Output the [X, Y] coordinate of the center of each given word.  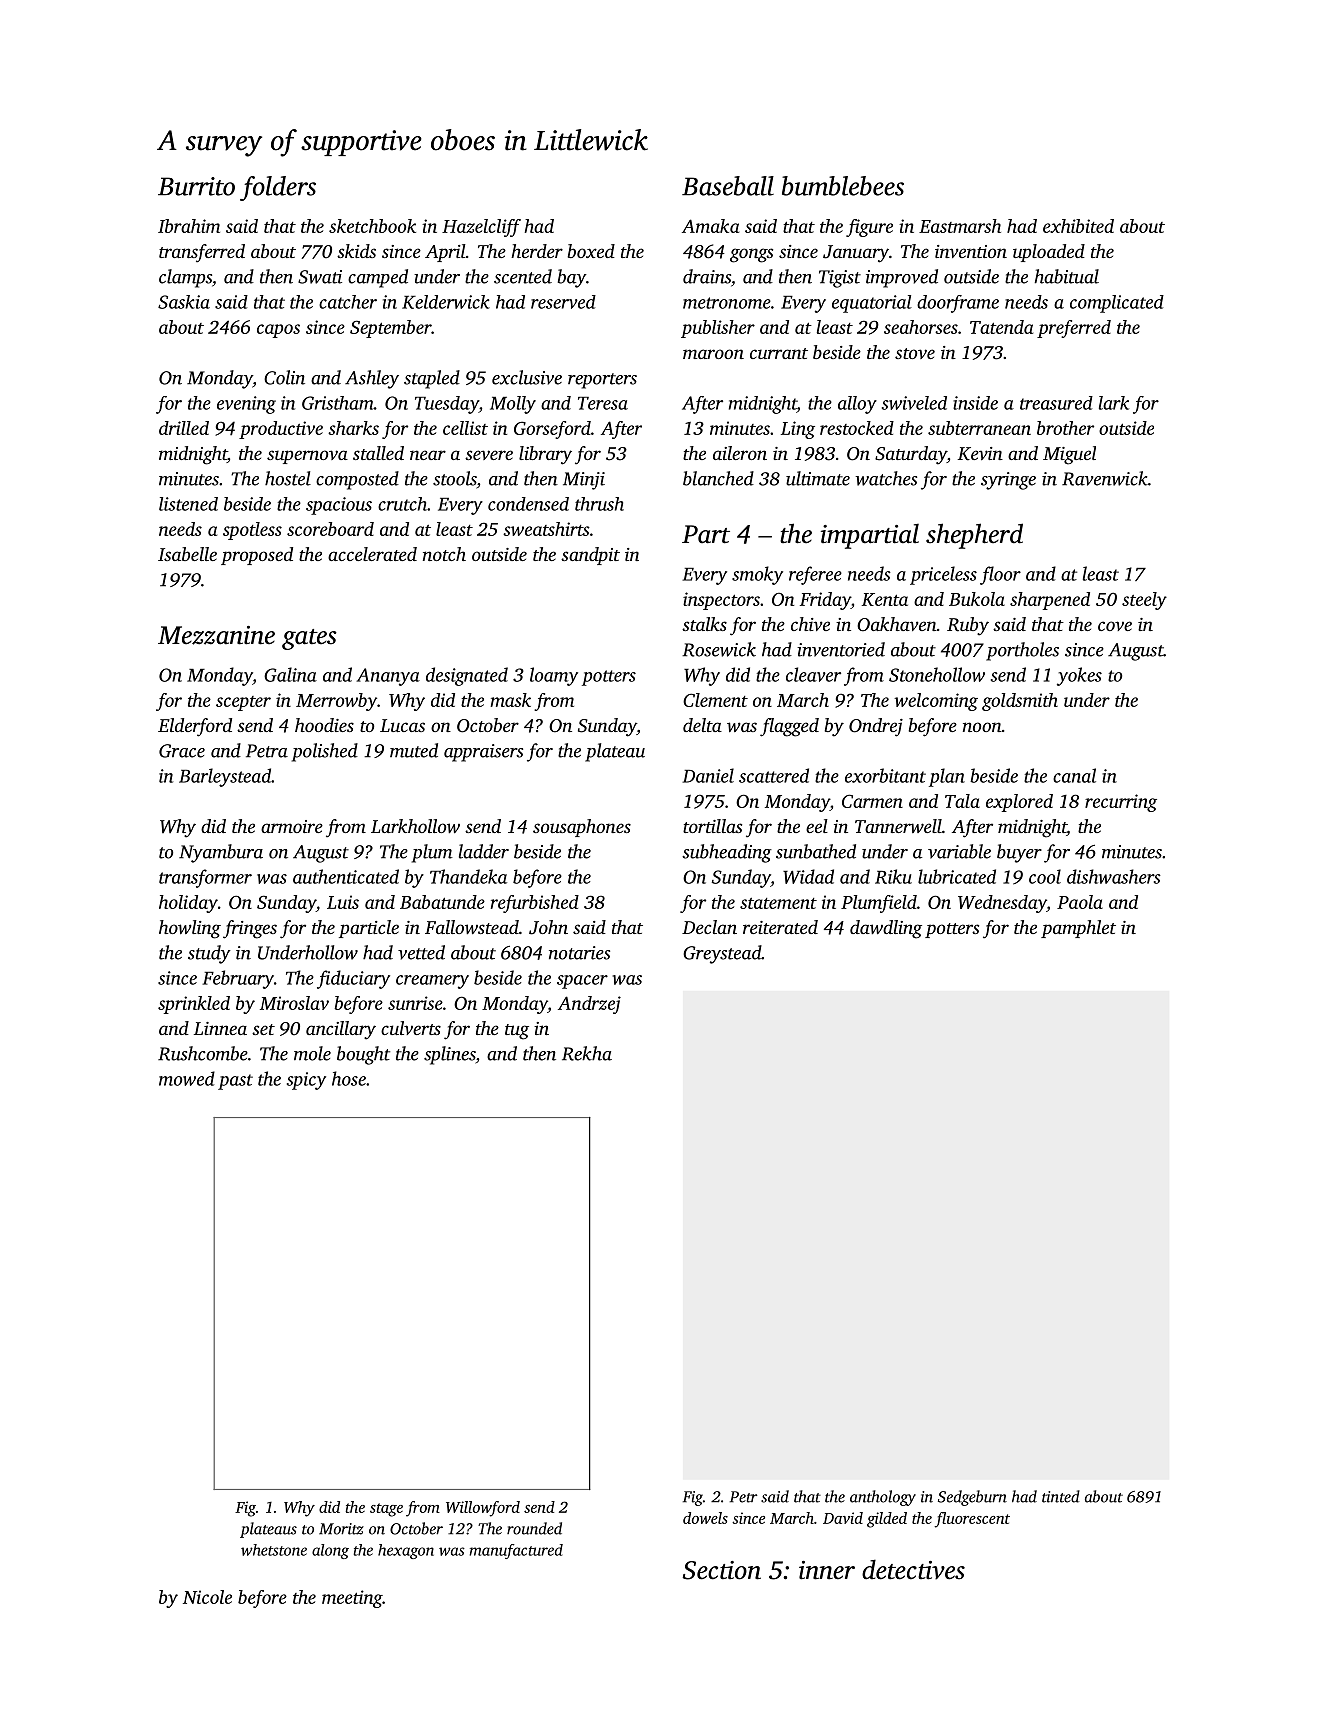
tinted [1061, 1496]
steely [1144, 601]
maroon [713, 354]
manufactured [516, 1551]
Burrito [196, 186]
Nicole [207, 1597]
